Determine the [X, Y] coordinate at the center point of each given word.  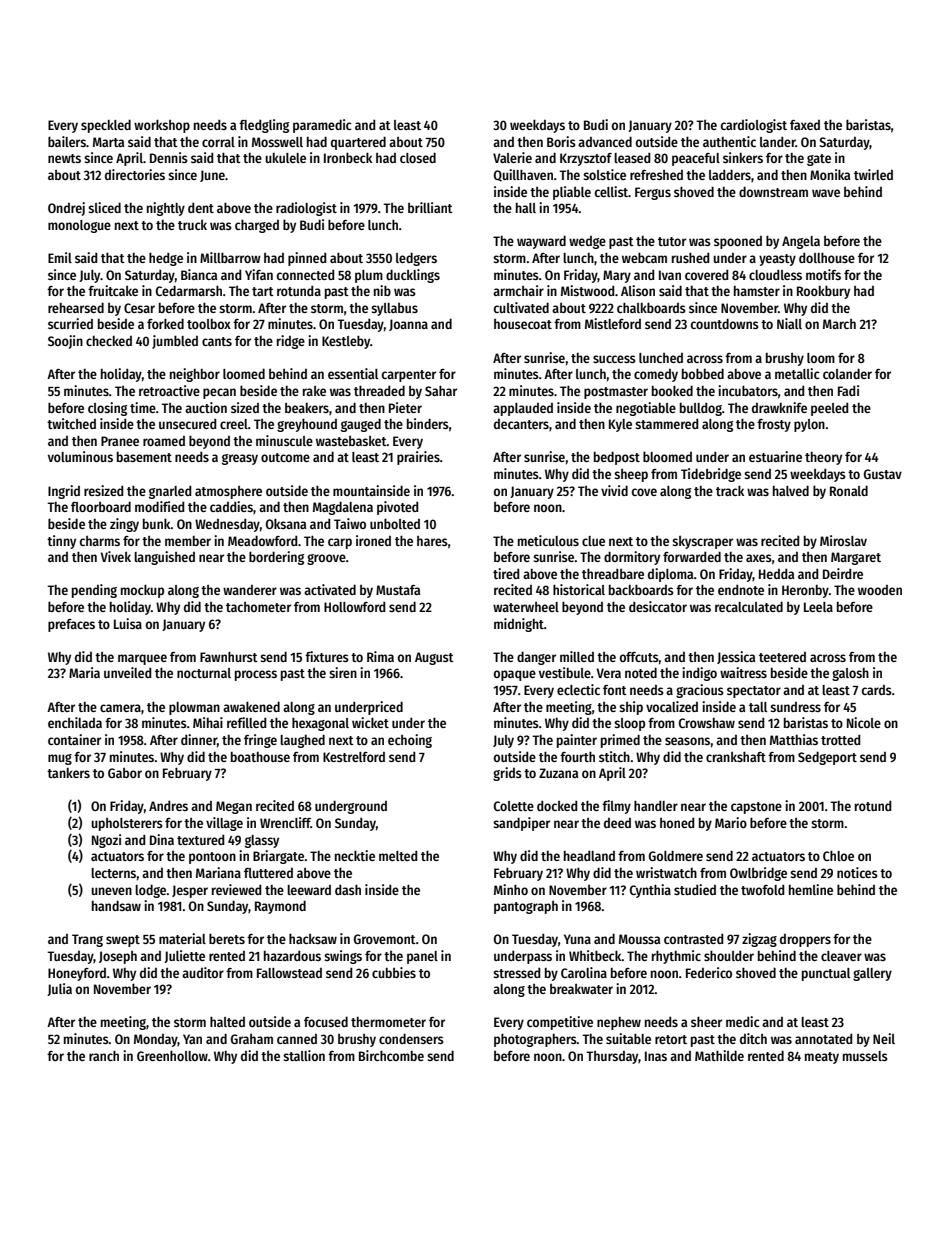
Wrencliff [285, 822]
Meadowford [263, 540]
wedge [587, 242]
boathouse [260, 757]
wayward [541, 242]
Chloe [838, 855]
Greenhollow [172, 1055]
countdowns [725, 323]
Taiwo [350, 523]
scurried [70, 323]
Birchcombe [391, 1055]
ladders [730, 174]
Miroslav [843, 540]
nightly [166, 209]
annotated [824, 1039]
